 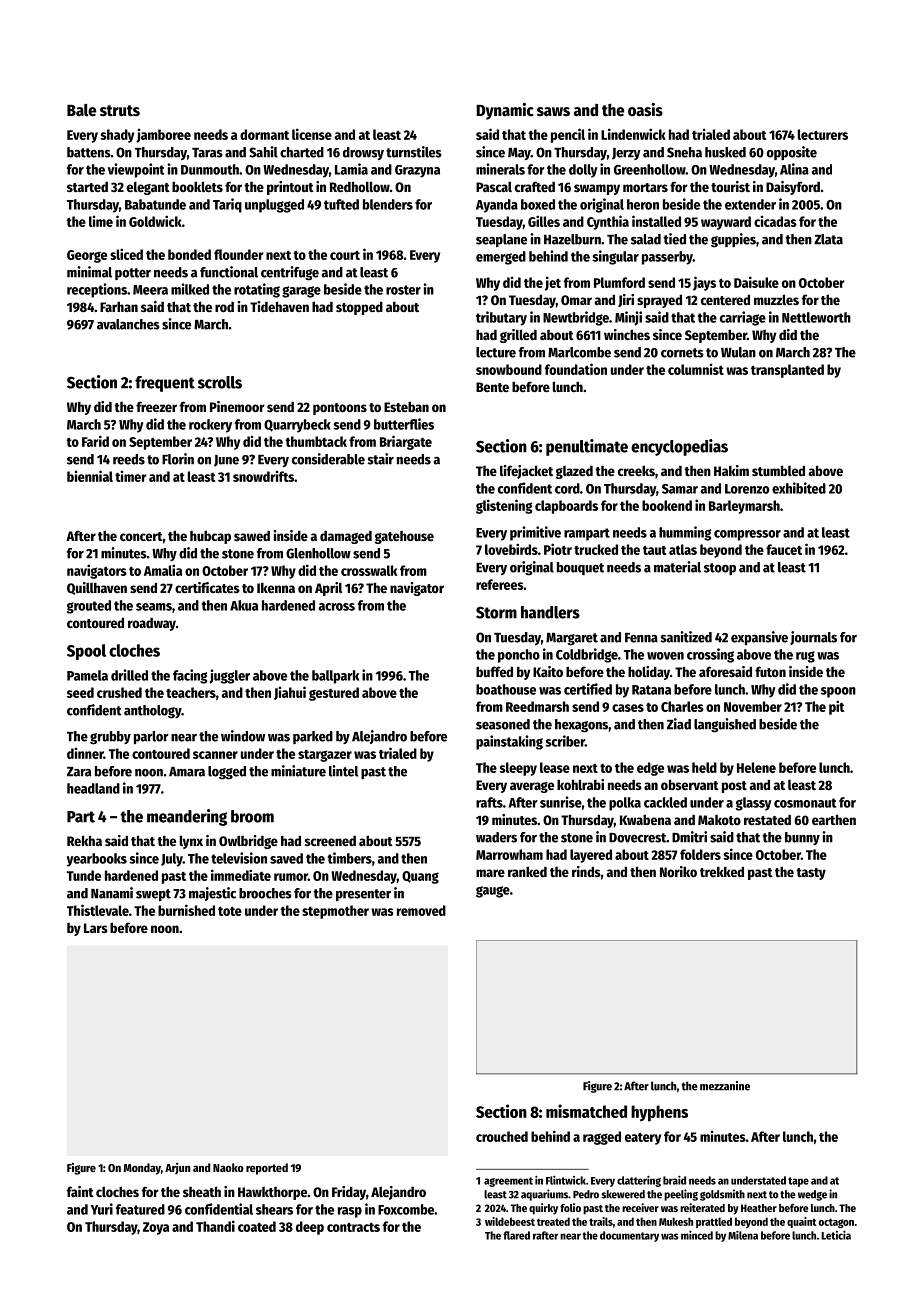 What do you see at coordinates (421, 910) in the screenshot?
I see `removed` at bounding box center [421, 910].
